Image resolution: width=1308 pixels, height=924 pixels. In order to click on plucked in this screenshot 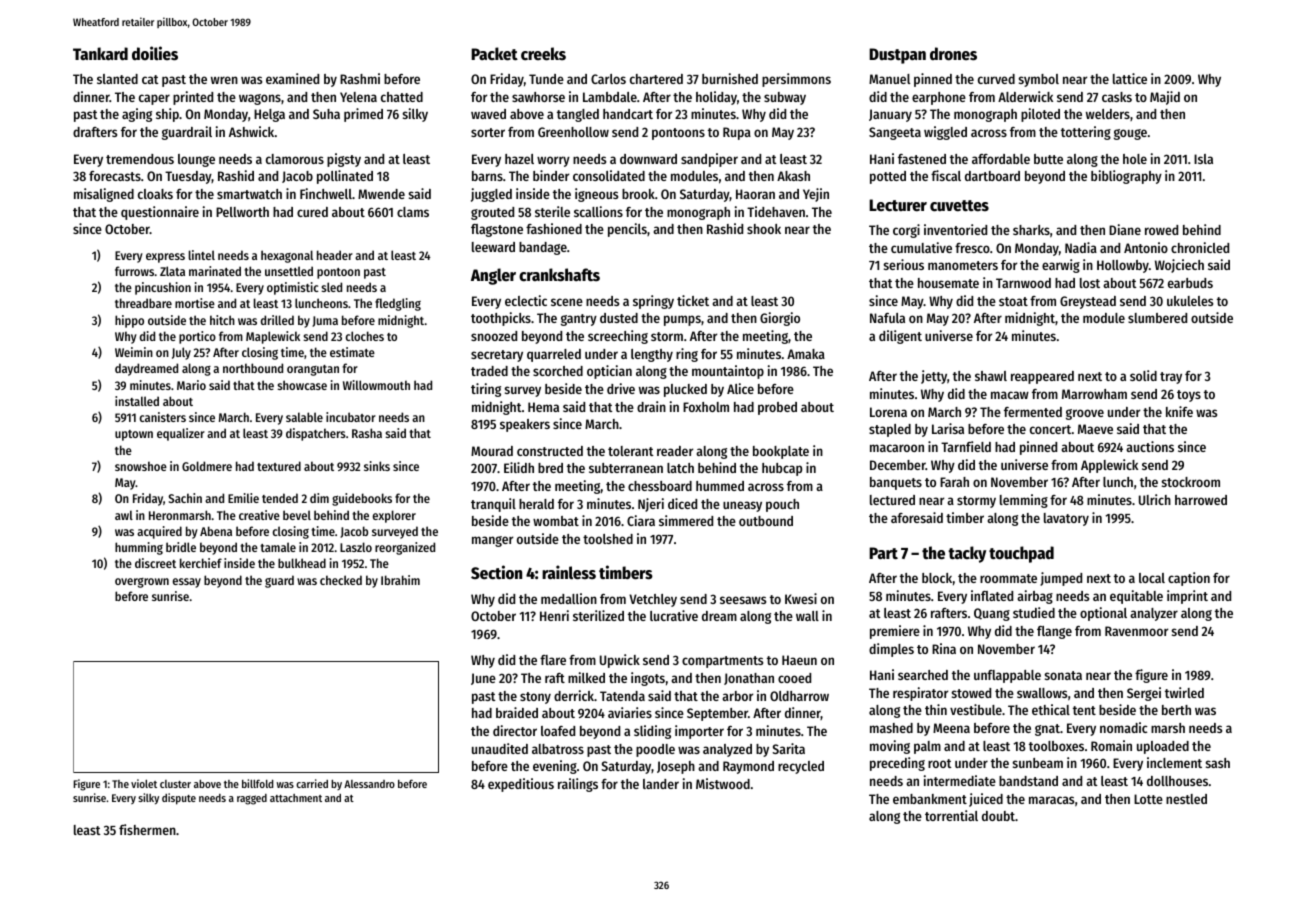, I will do `click(685, 390)`.
